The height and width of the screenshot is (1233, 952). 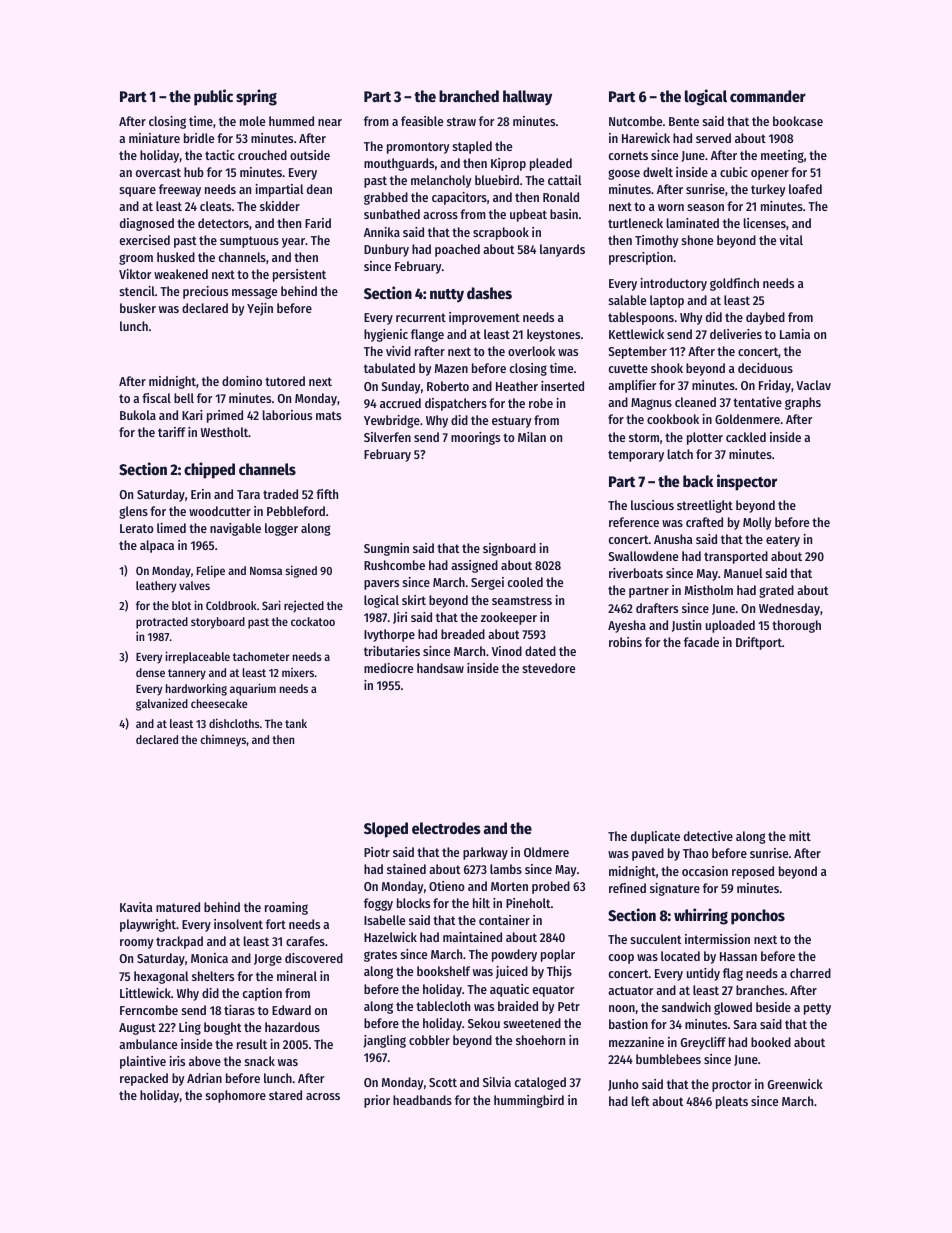 I want to click on stevedore, so click(x=549, y=668).
